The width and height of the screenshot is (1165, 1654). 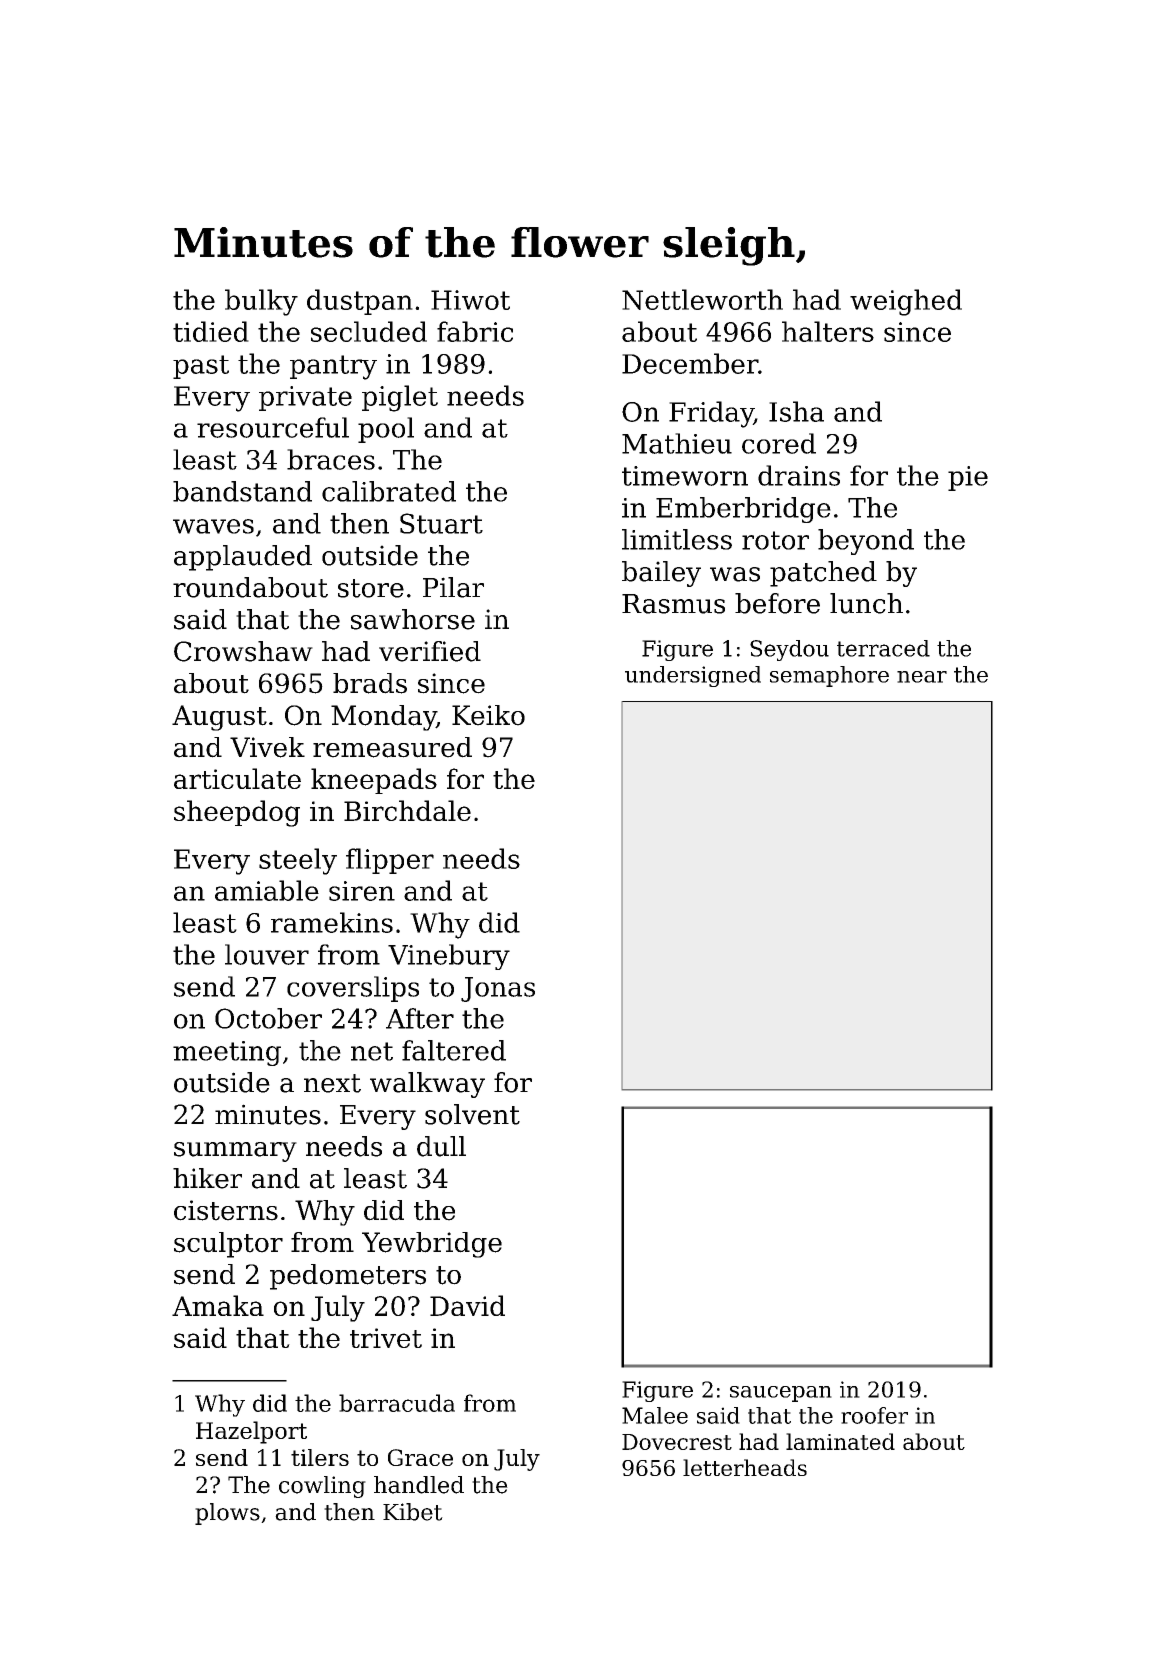 I want to click on Hiwot, so click(x=470, y=300).
